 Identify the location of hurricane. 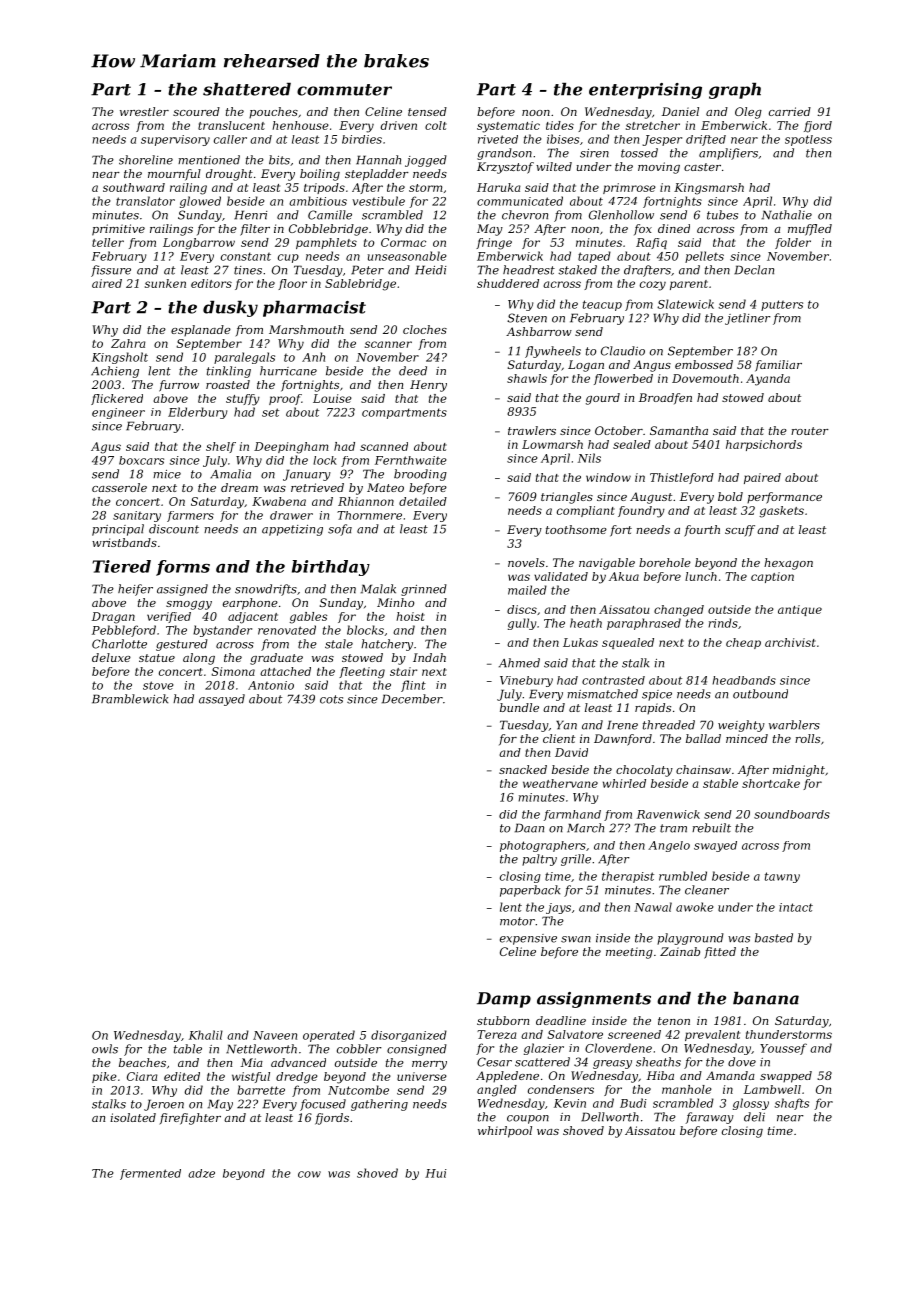
(288, 371).
